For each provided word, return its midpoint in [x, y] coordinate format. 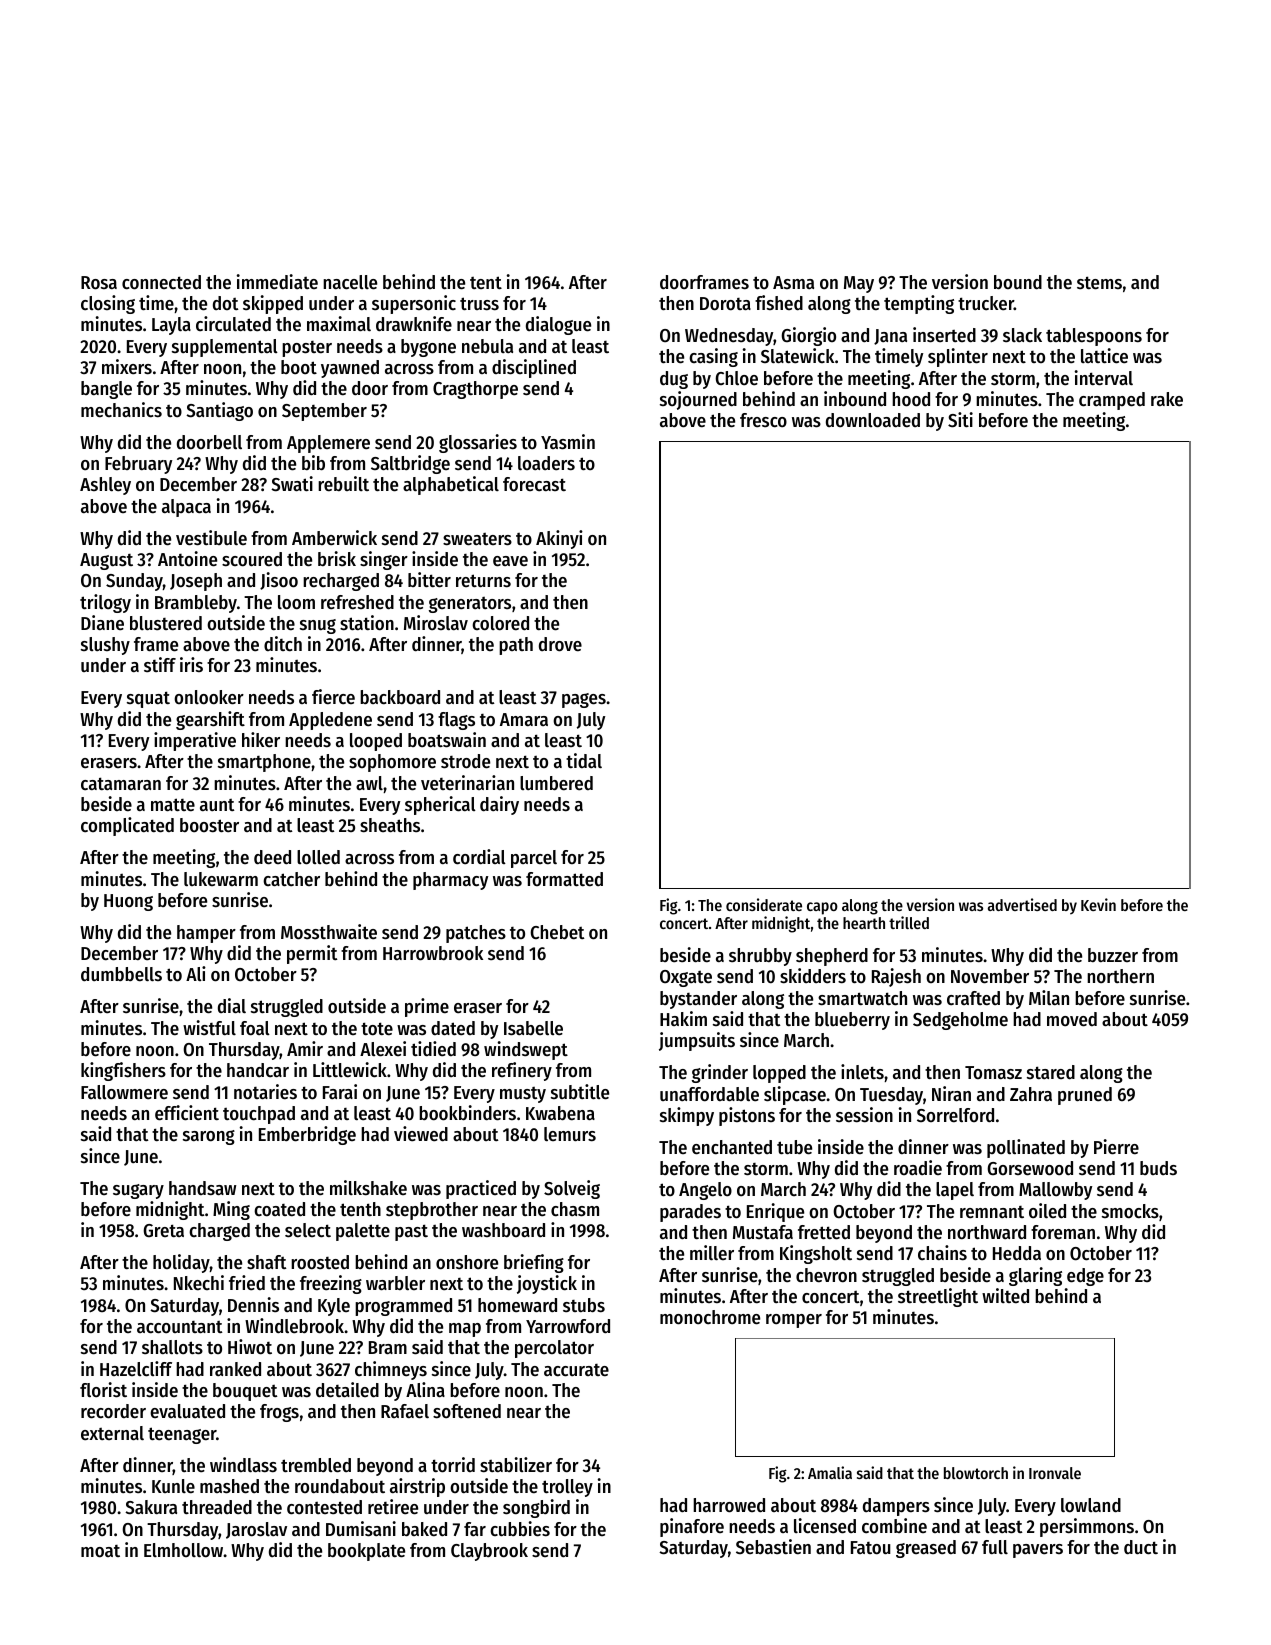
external [112, 1433]
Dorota [725, 304]
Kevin [1098, 904]
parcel [534, 859]
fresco [763, 420]
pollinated [1026, 1148]
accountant [180, 1327]
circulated [233, 324]
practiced [481, 1189]
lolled [318, 857]
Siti [960, 420]
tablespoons [1094, 337]
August [106, 561]
